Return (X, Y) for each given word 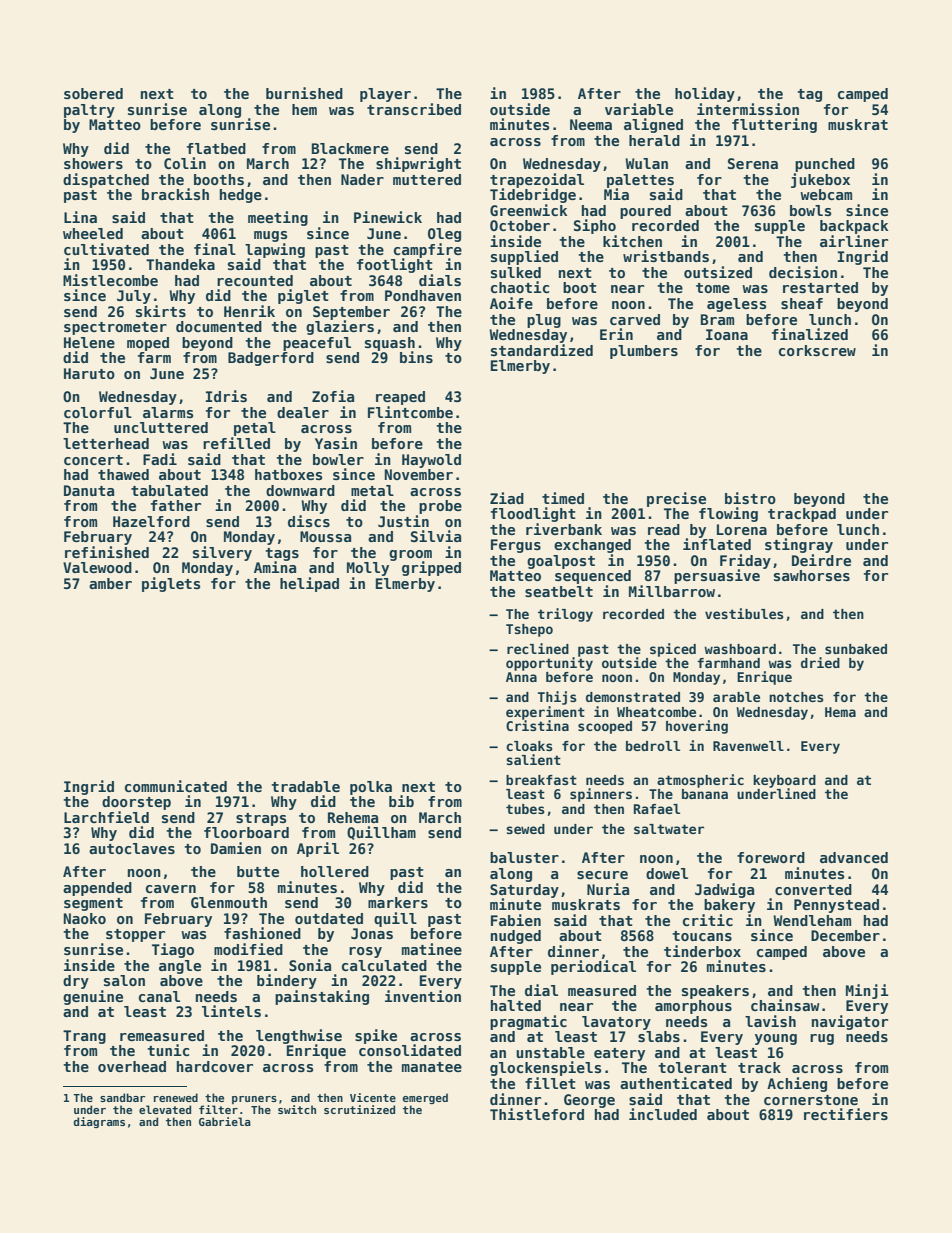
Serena (753, 163)
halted (516, 1005)
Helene (89, 342)
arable (736, 697)
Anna (521, 677)
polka (371, 788)
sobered (93, 93)
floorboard (246, 832)
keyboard (784, 781)
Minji (867, 991)
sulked (516, 272)
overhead (132, 1066)
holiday (705, 94)
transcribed (414, 109)
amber (110, 583)
